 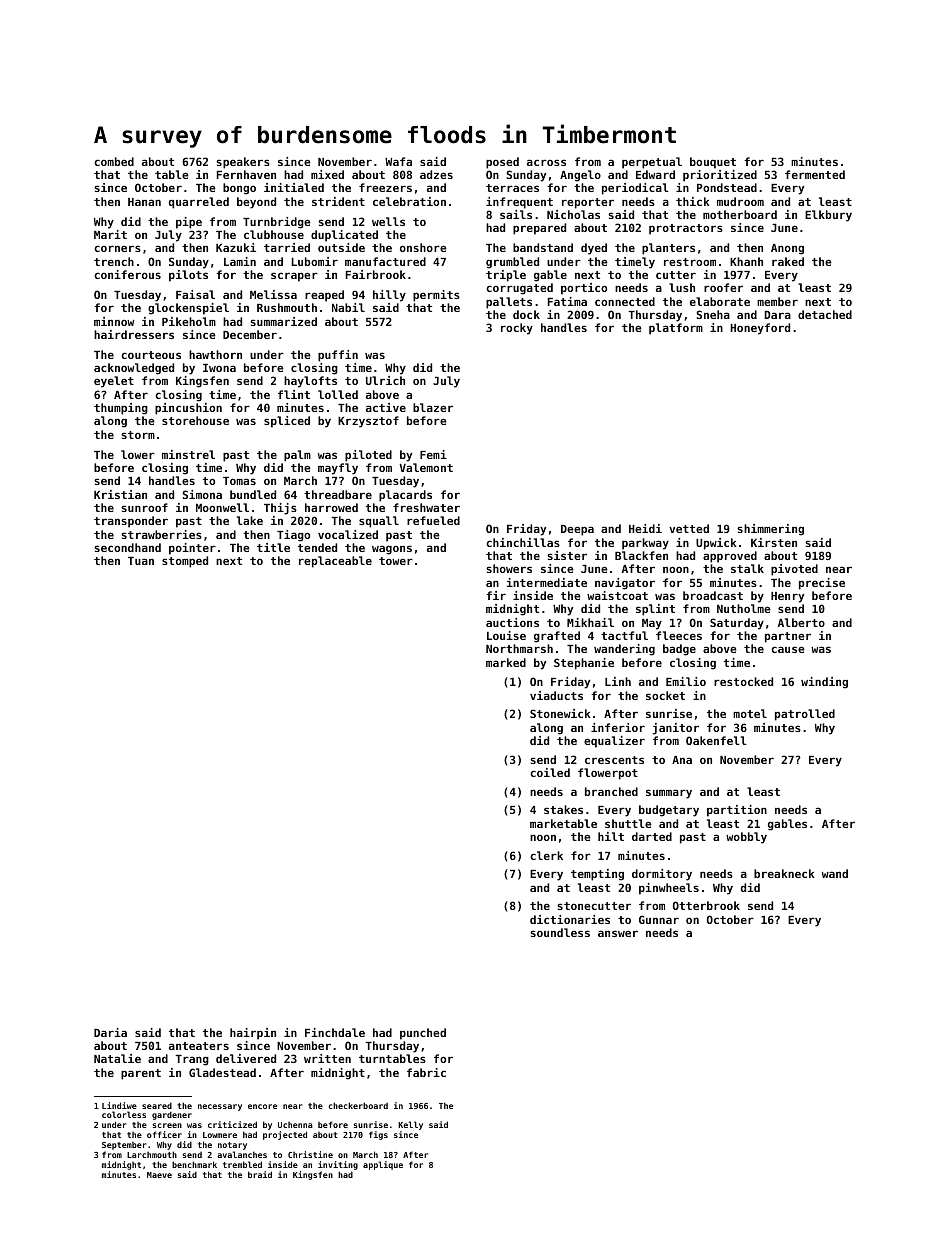 I want to click on Kelly, so click(x=410, y=1125).
